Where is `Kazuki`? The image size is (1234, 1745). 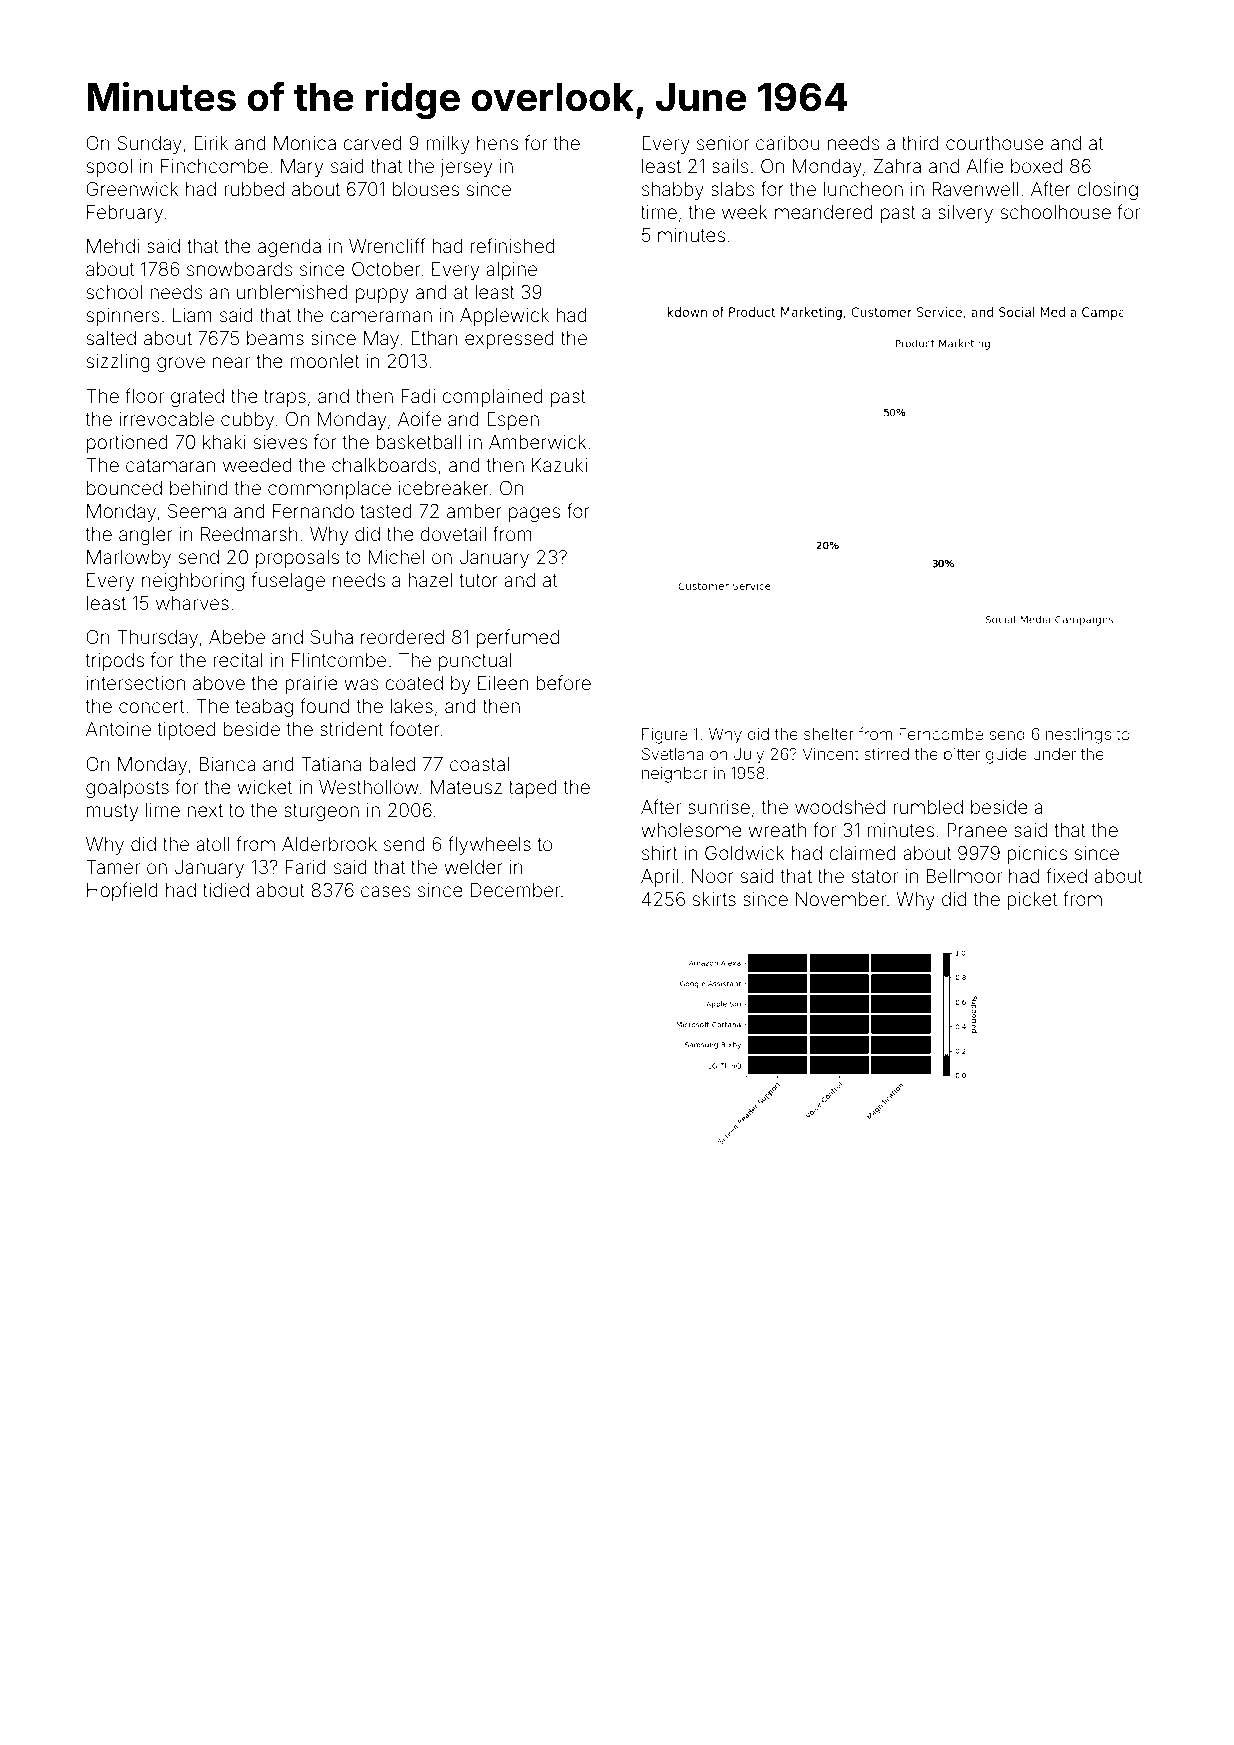 Kazuki is located at coordinates (559, 465).
